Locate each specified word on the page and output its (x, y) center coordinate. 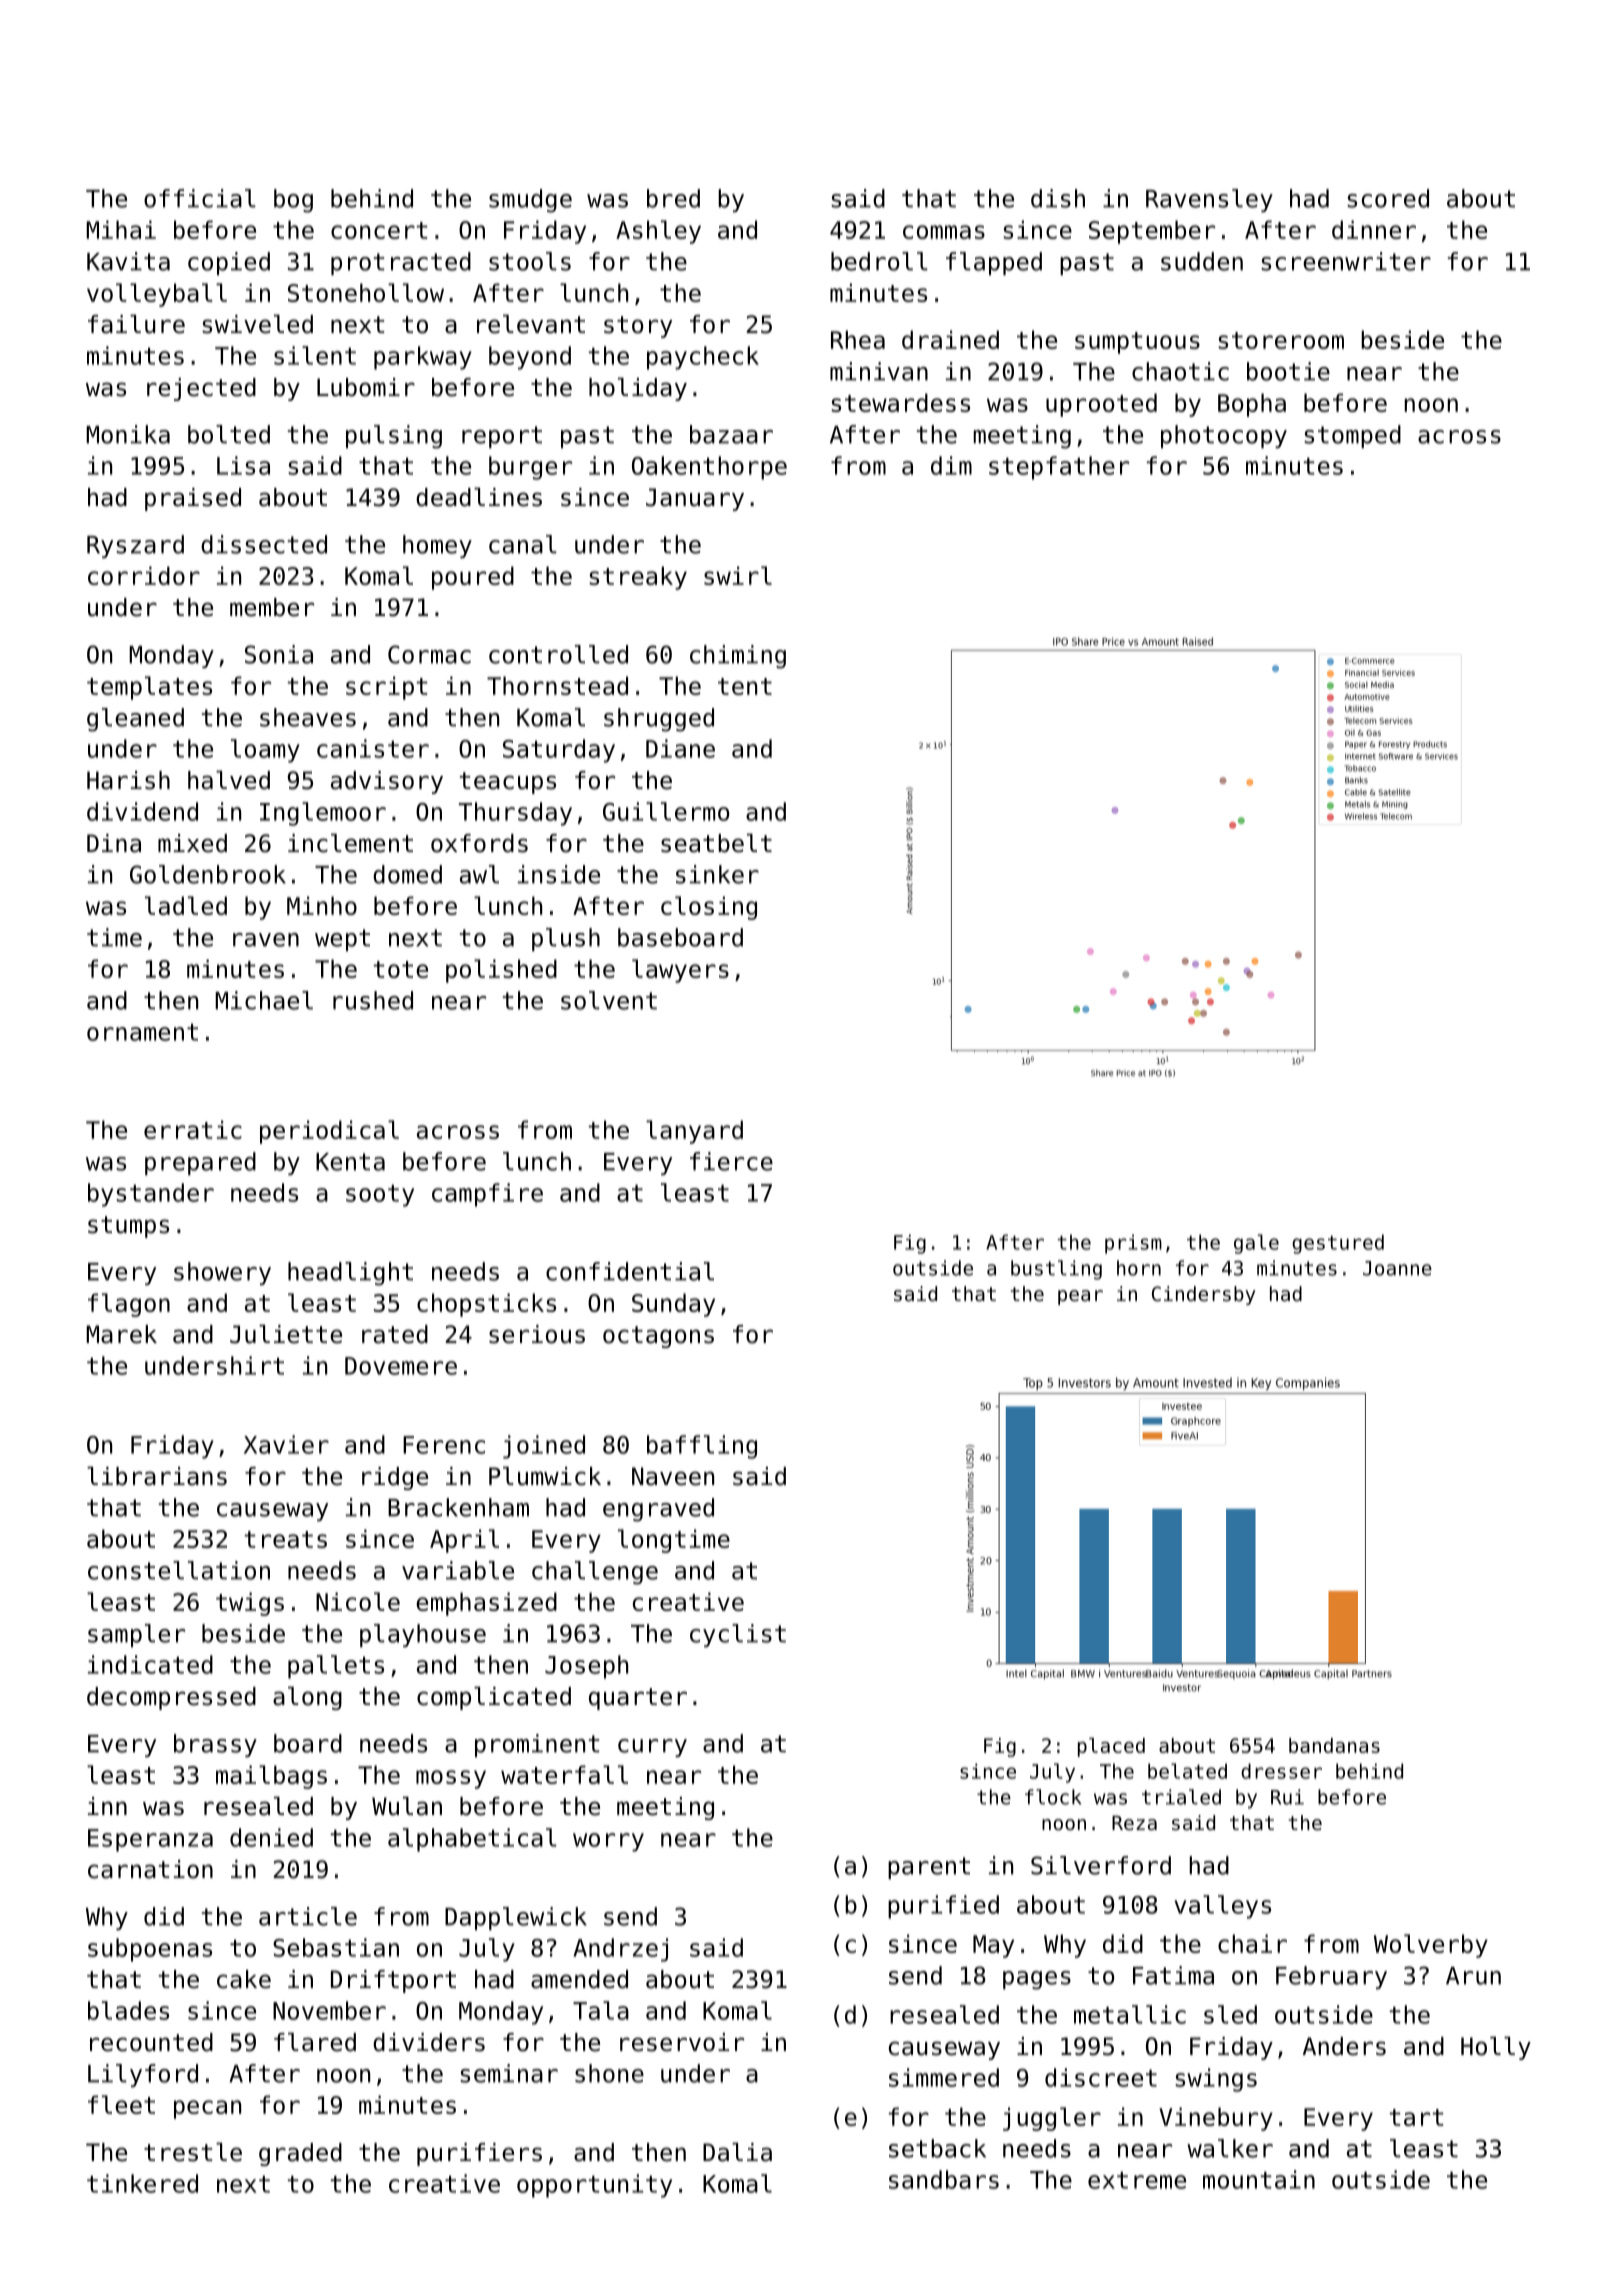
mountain (1259, 2179)
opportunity (594, 2186)
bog (293, 201)
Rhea (858, 339)
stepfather (1059, 468)
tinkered (142, 2183)
